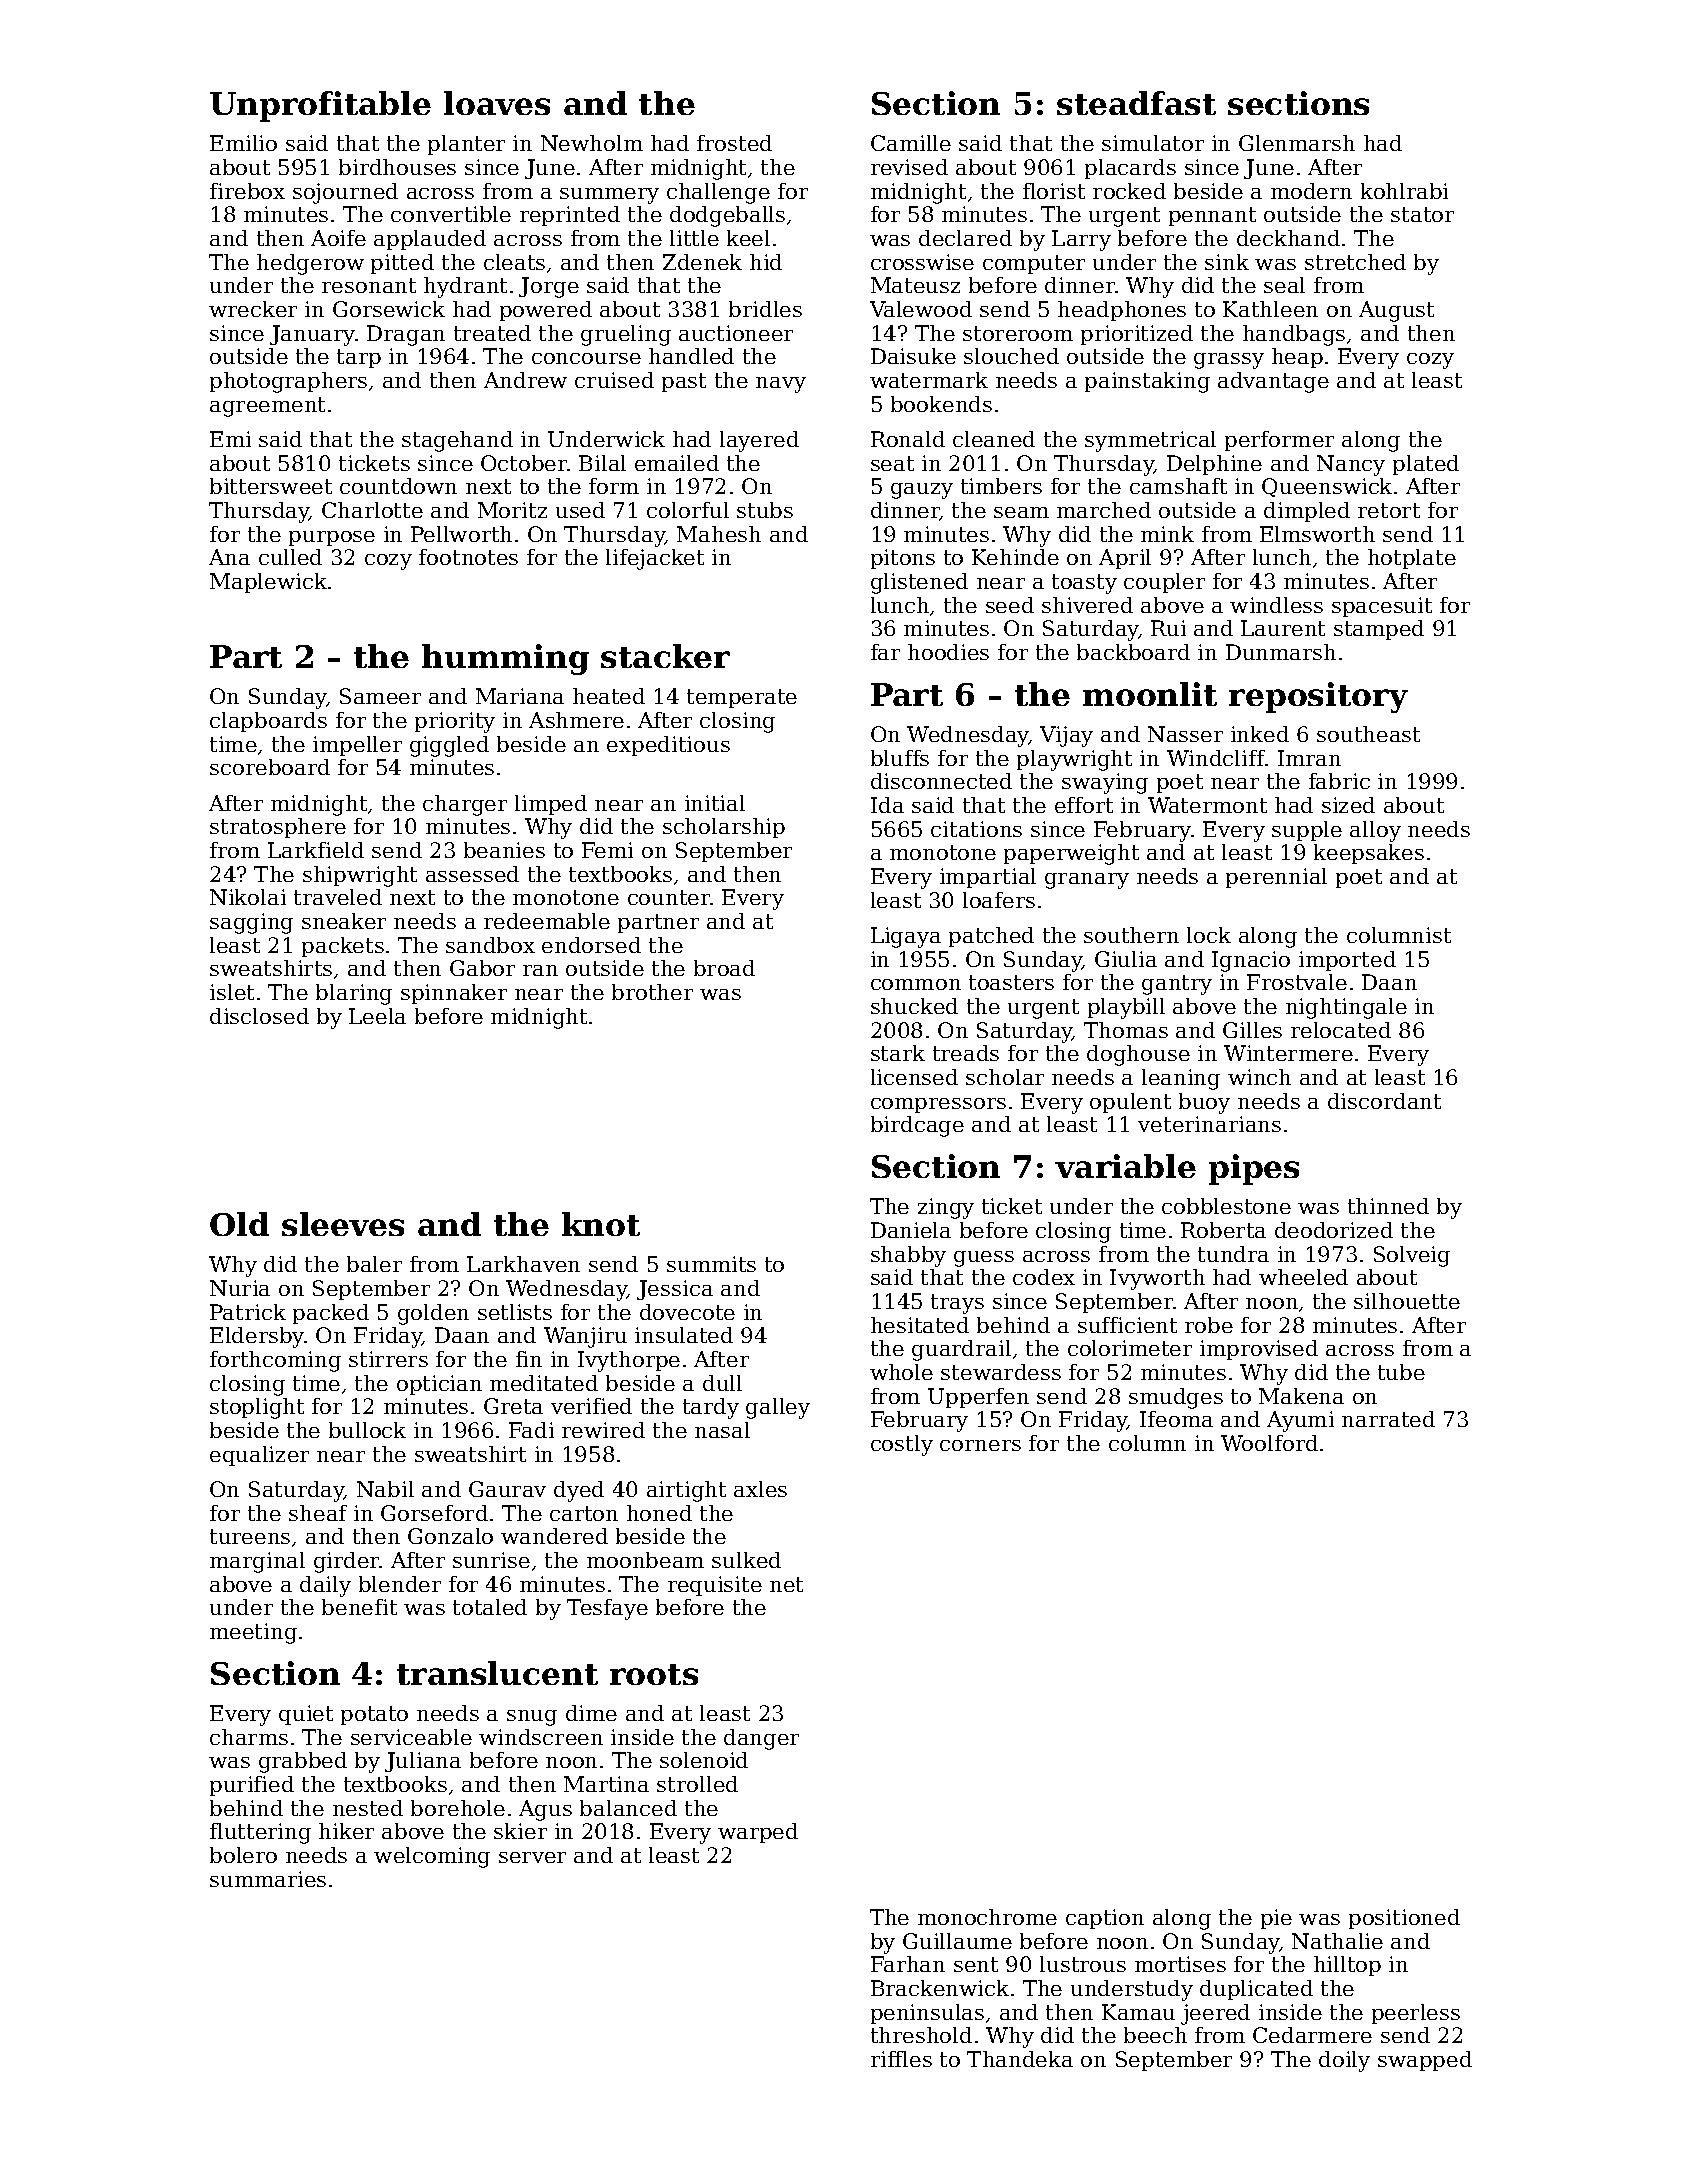 Image resolution: width=1683 pixels, height=2178 pixels. Describe the element at coordinates (268, 1879) in the image. I see `summaries` at that location.
